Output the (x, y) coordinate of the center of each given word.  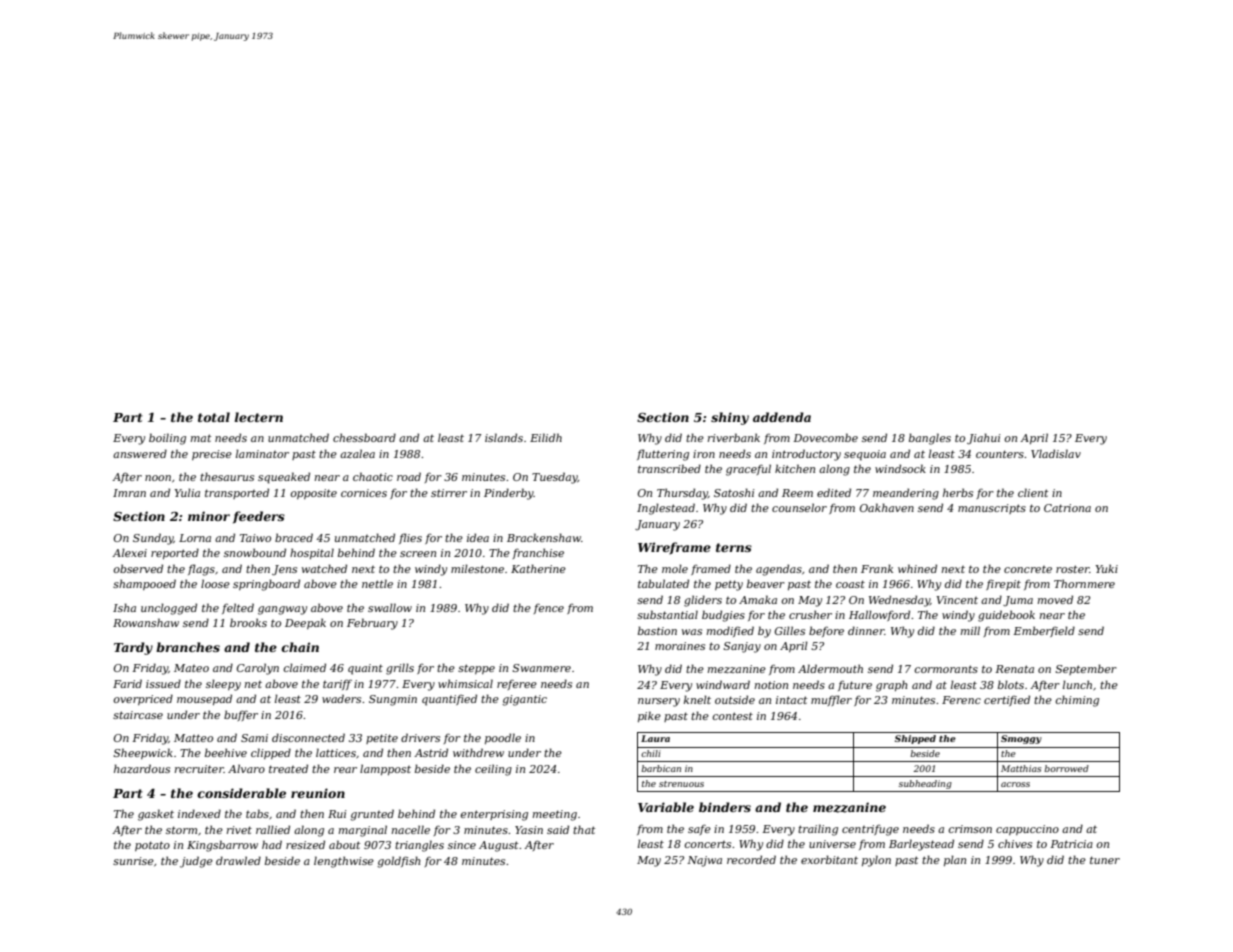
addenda (782, 417)
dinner (866, 630)
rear (345, 770)
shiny (730, 418)
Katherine (538, 568)
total (214, 417)
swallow (390, 607)
